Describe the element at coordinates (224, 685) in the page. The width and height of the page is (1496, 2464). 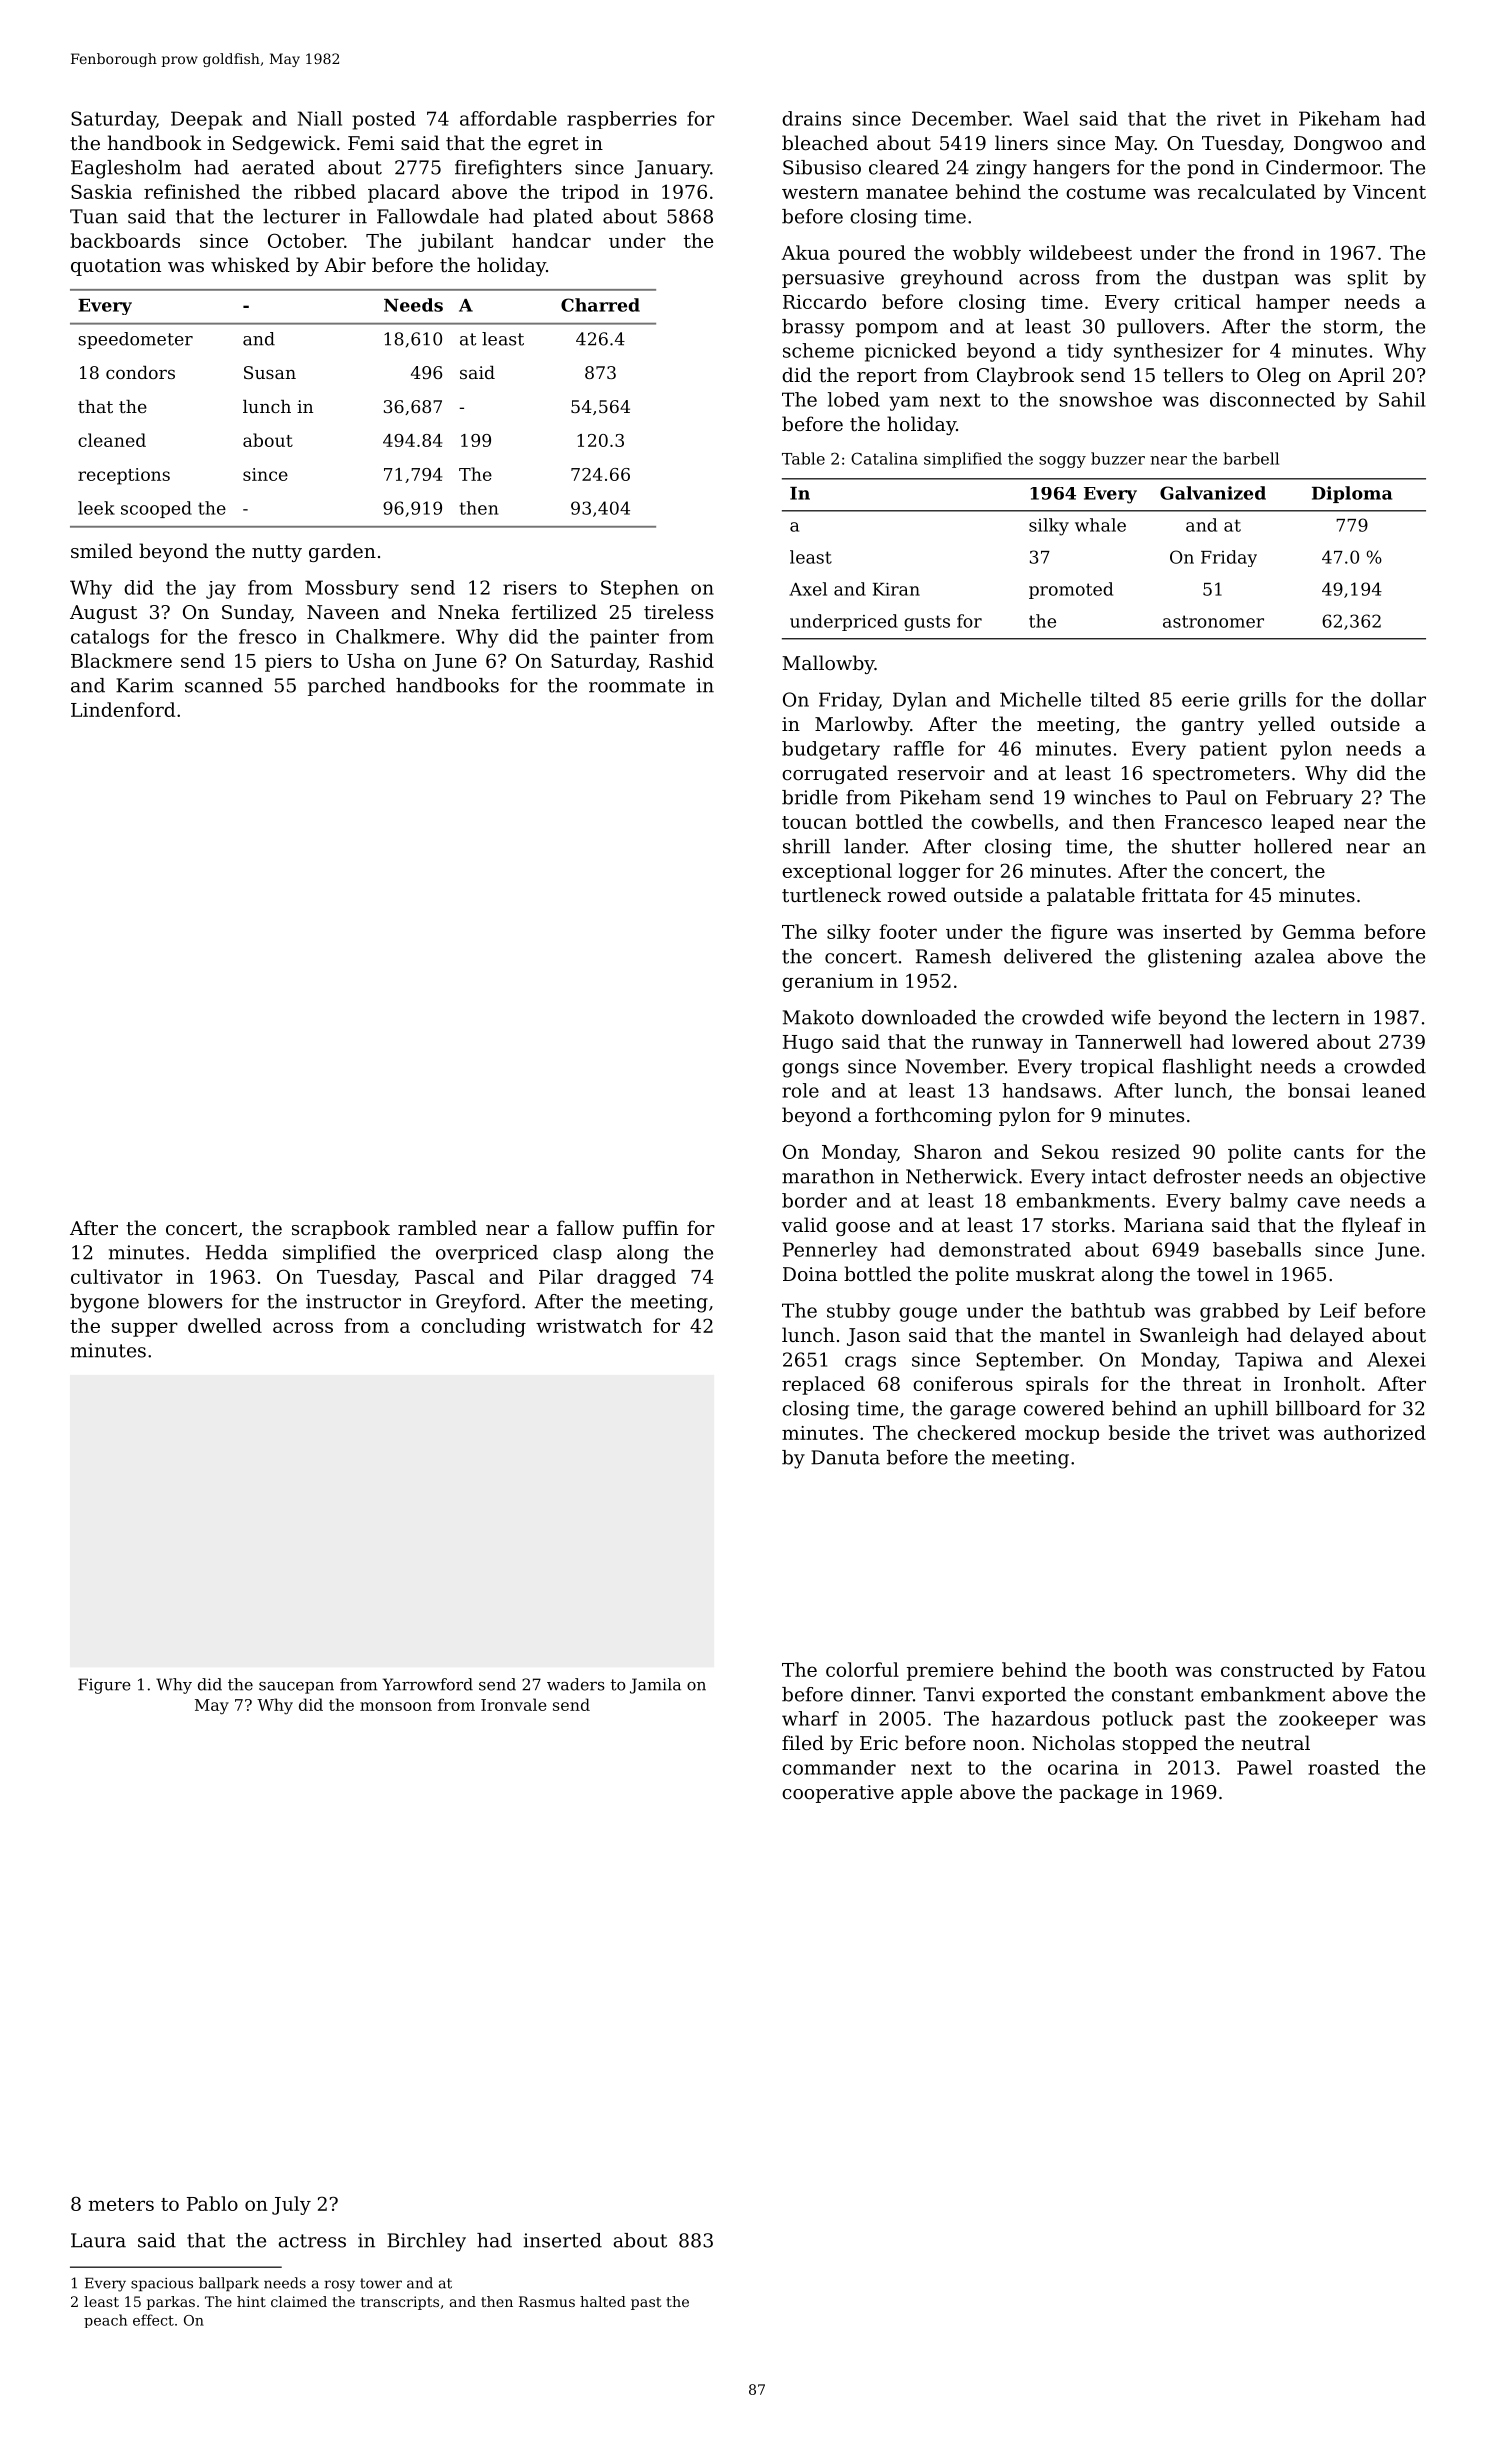
I see `scanned` at that location.
